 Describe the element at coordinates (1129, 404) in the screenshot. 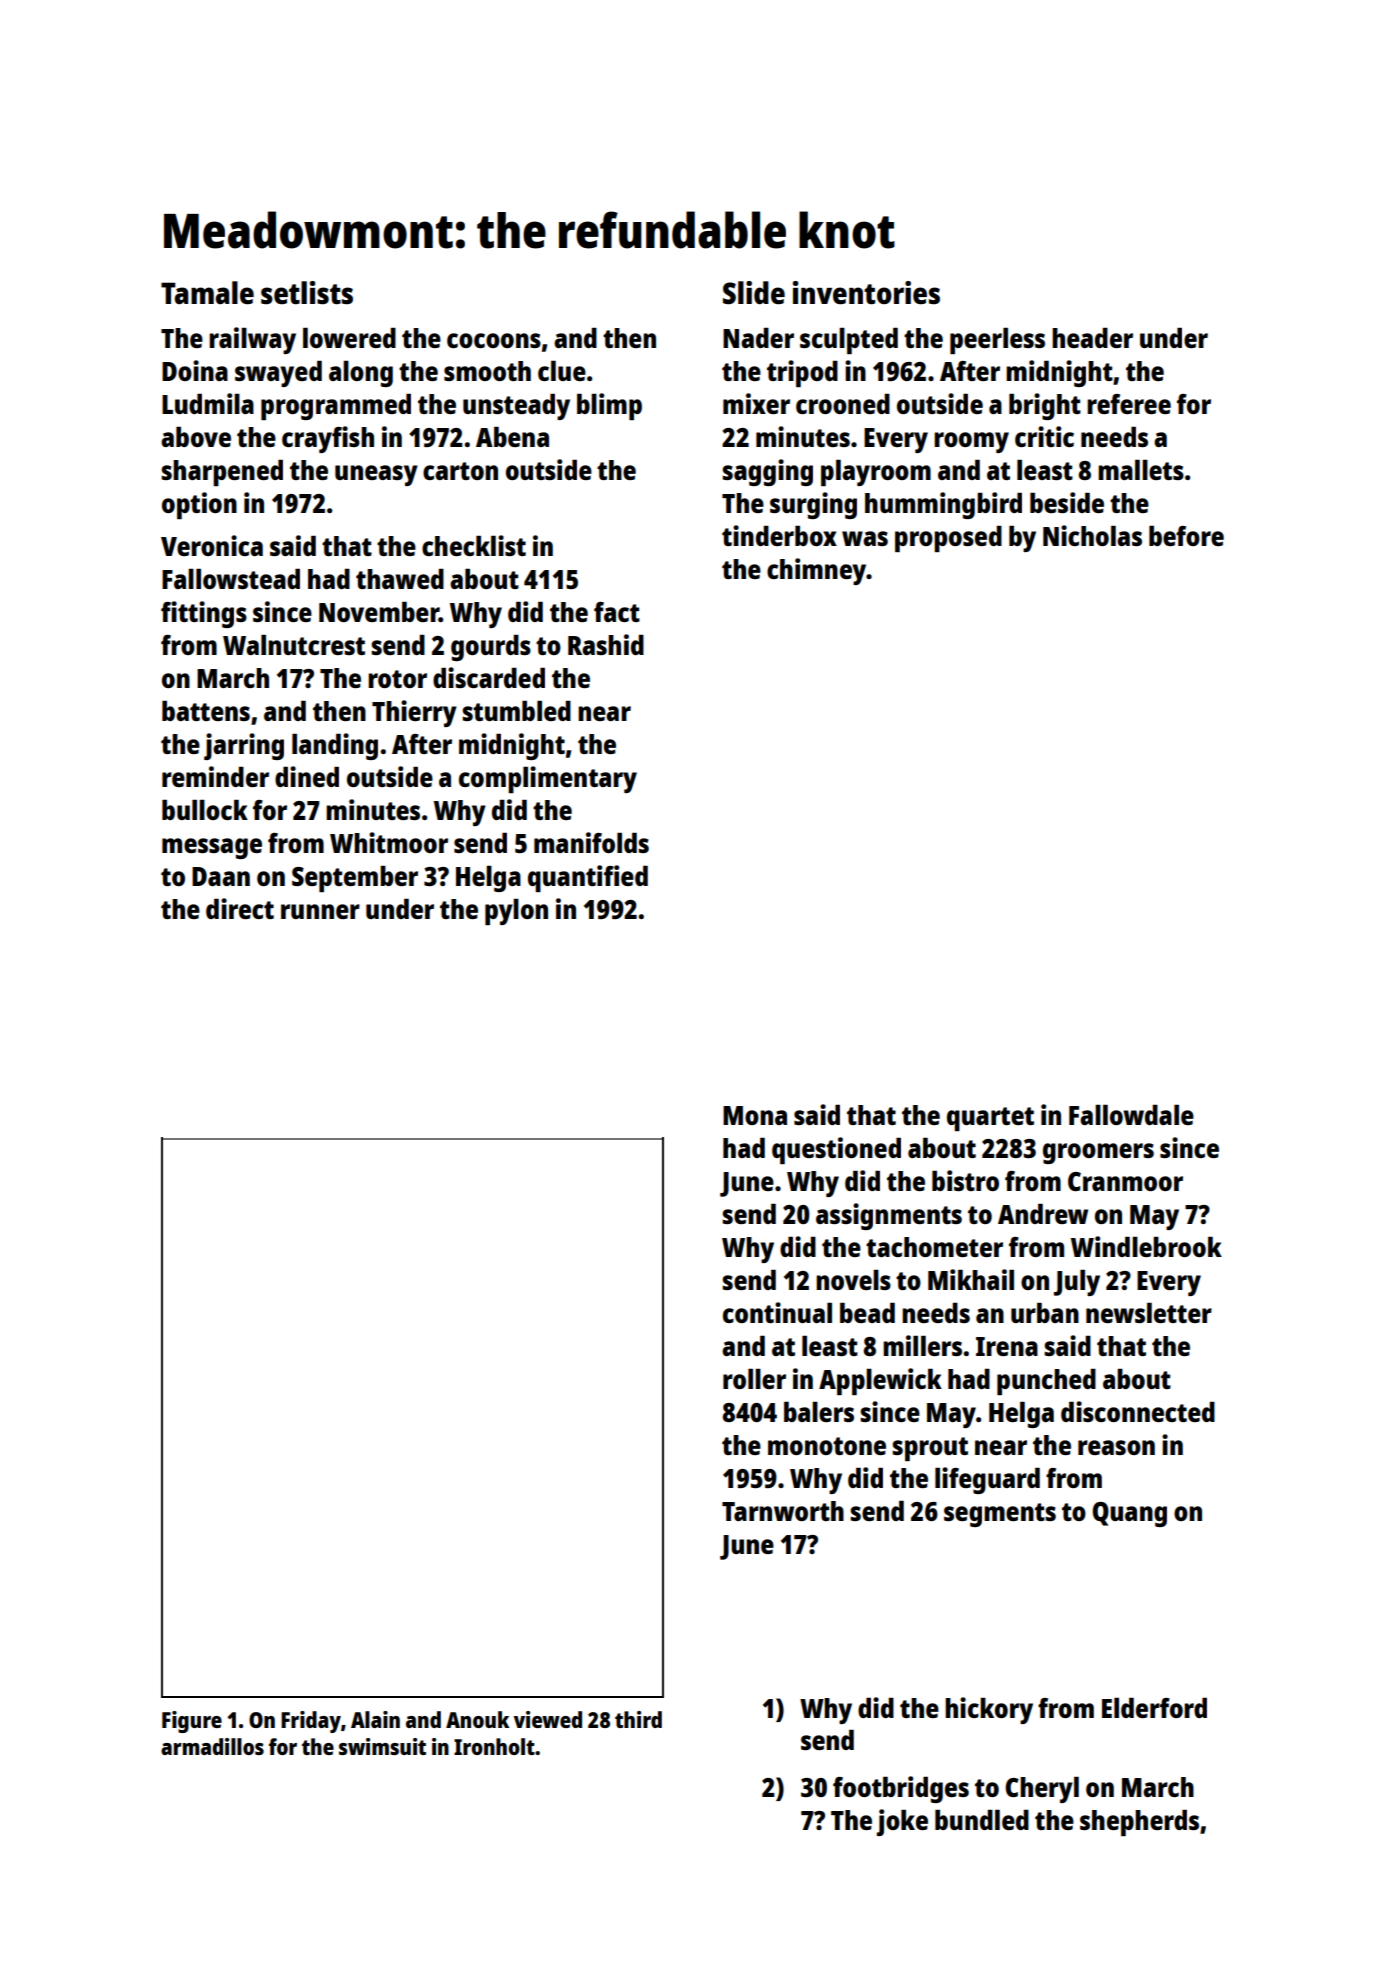

I see `referee` at that location.
